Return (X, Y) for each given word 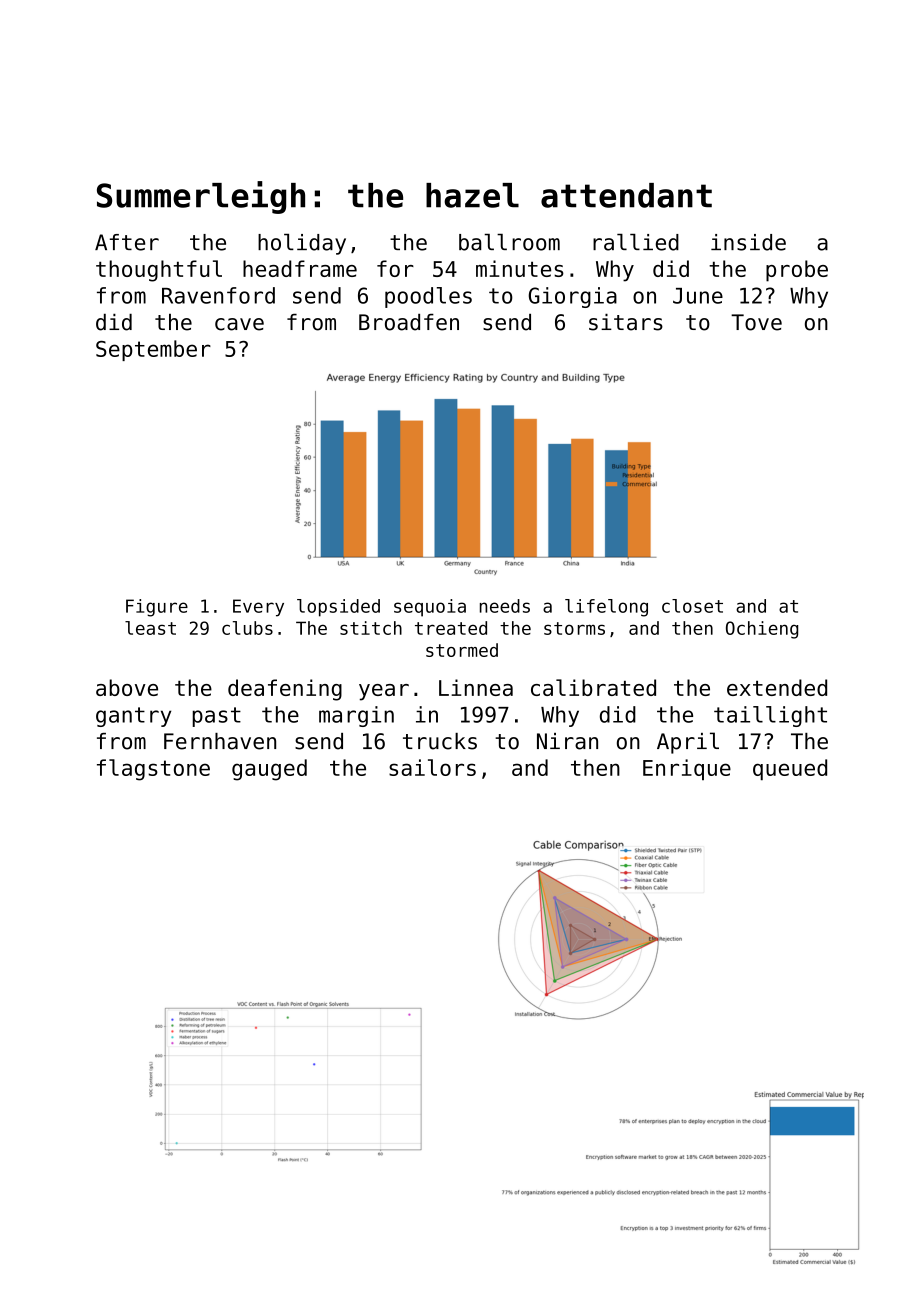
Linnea (476, 687)
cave (239, 324)
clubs (247, 628)
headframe (300, 268)
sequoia (430, 608)
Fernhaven (220, 741)
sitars (626, 322)
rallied (636, 242)
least (150, 628)
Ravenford (218, 295)
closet (692, 606)
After (127, 242)
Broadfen (409, 322)
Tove (756, 322)
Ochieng (762, 630)
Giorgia (573, 297)
